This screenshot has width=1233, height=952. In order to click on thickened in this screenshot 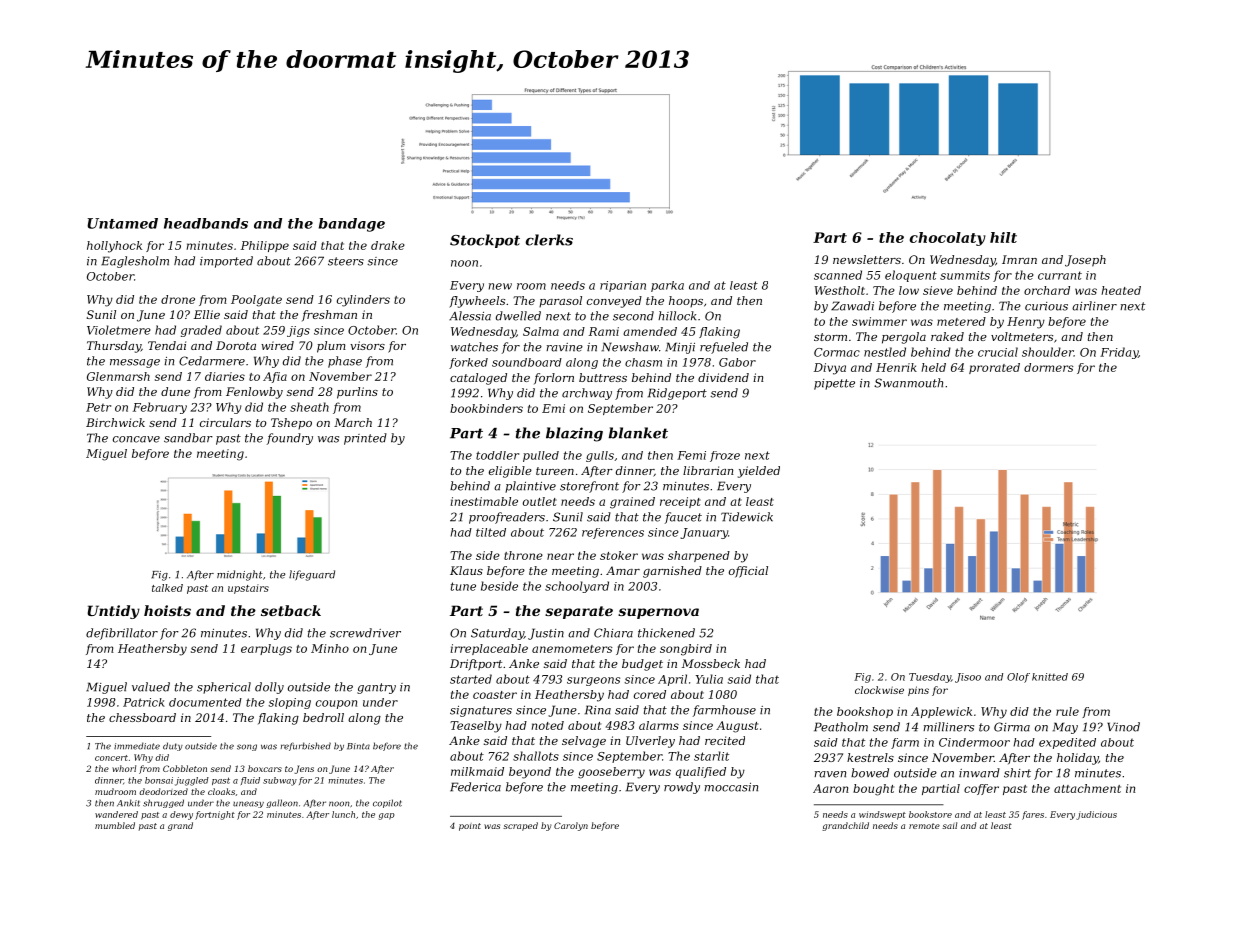, I will do `click(666, 633)`.
